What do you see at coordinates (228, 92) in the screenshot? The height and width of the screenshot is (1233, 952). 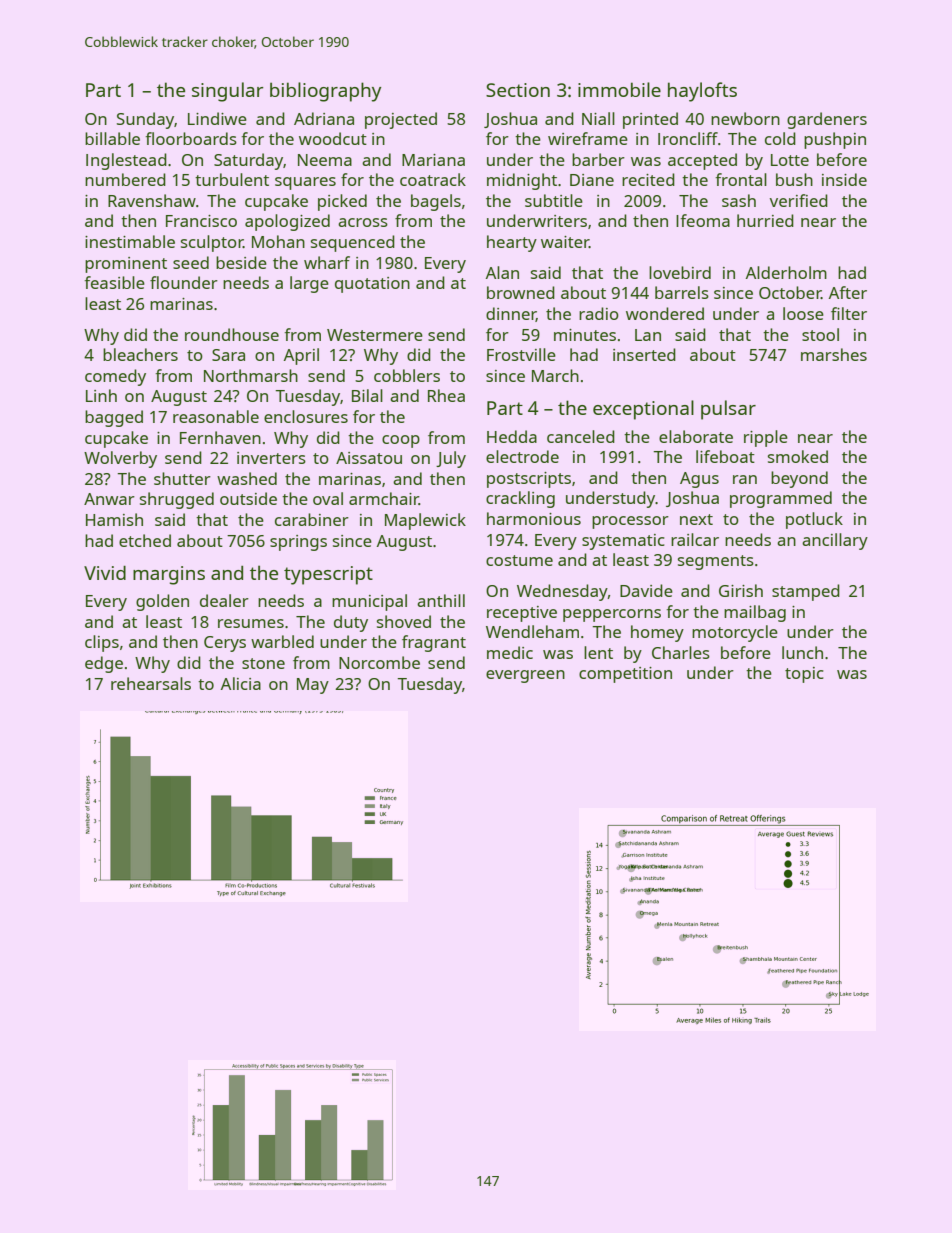 I see `singular` at bounding box center [228, 92].
